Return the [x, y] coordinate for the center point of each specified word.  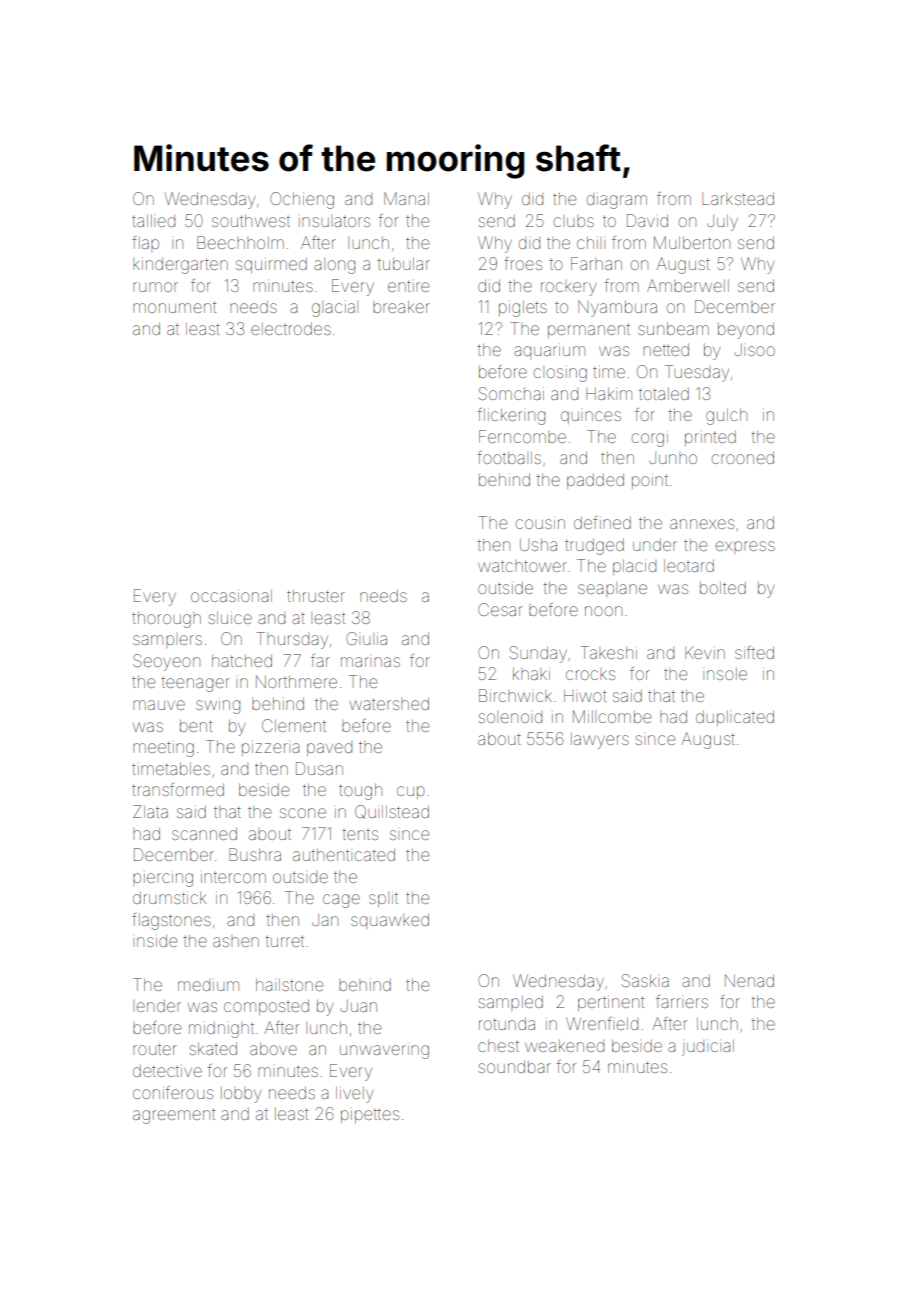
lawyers [600, 741]
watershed [389, 703]
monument [174, 307]
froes [523, 263]
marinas [370, 662]
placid [634, 567]
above [273, 1048]
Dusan [319, 768]
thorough [166, 620]
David [647, 220]
